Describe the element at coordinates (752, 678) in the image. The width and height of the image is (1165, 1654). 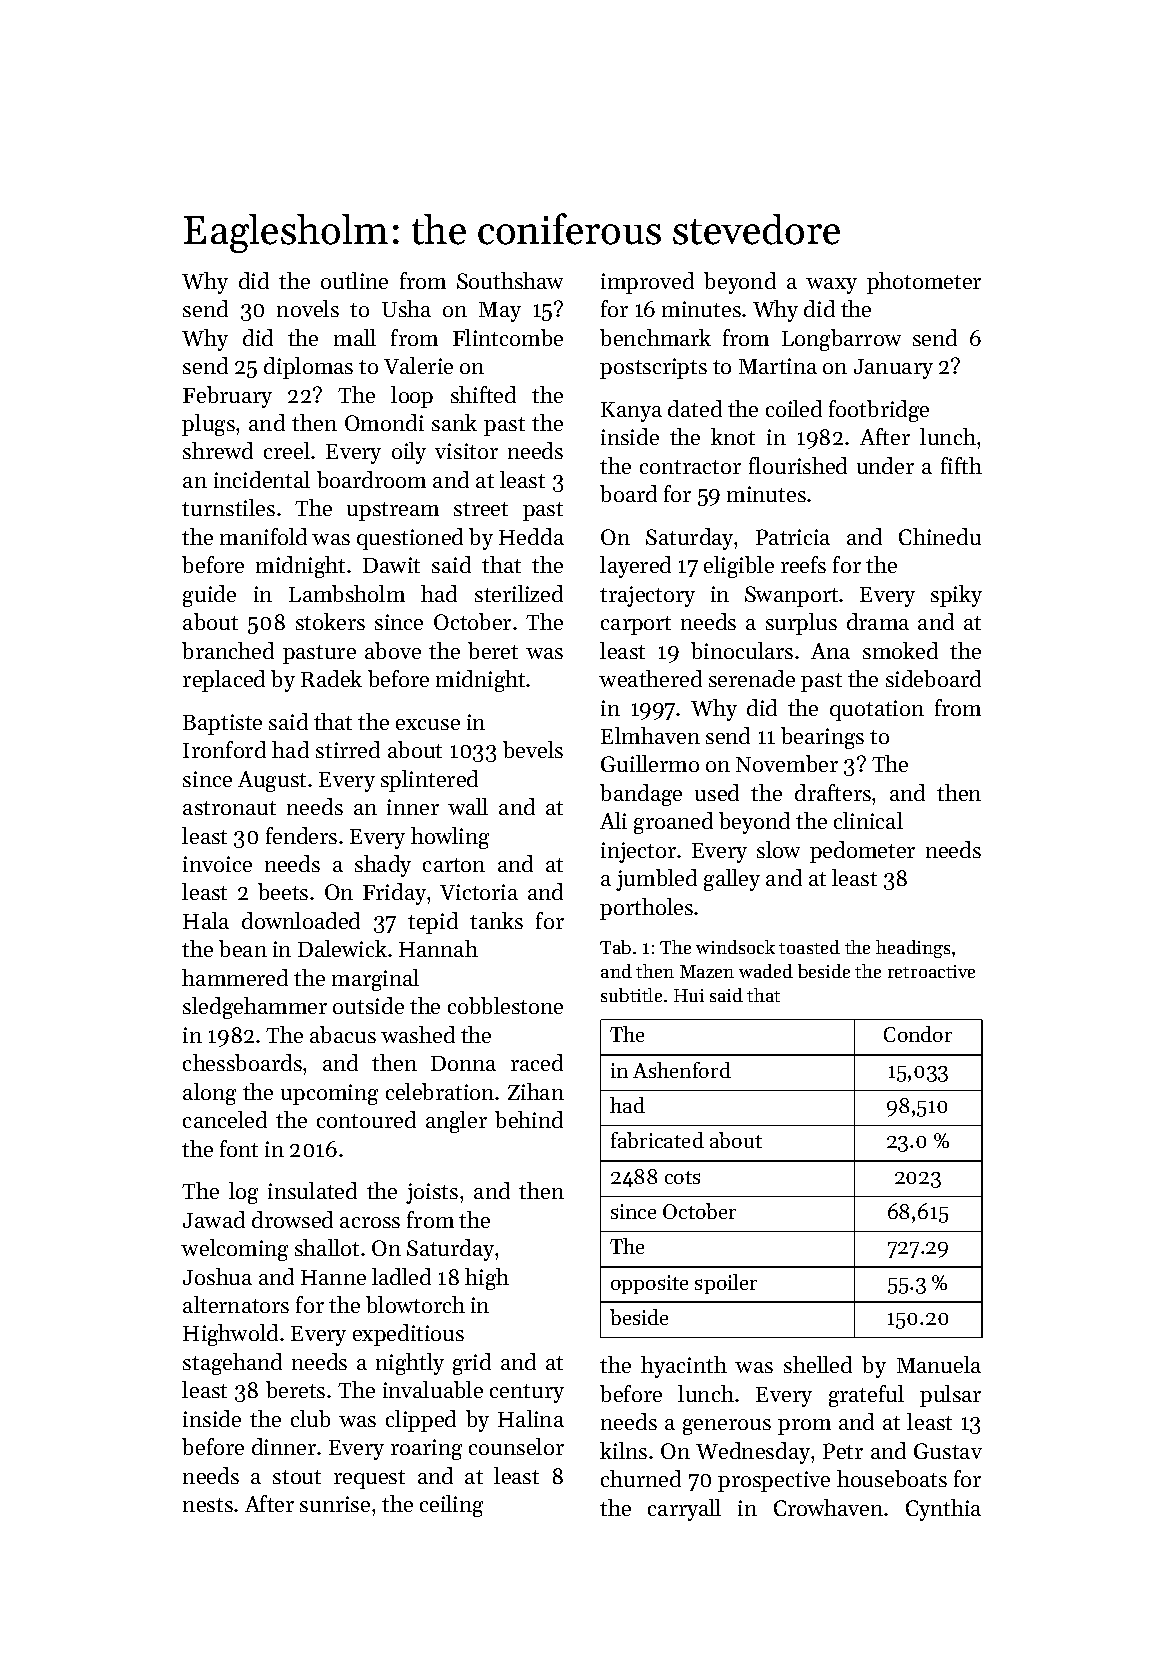
I see `serenade` at that location.
